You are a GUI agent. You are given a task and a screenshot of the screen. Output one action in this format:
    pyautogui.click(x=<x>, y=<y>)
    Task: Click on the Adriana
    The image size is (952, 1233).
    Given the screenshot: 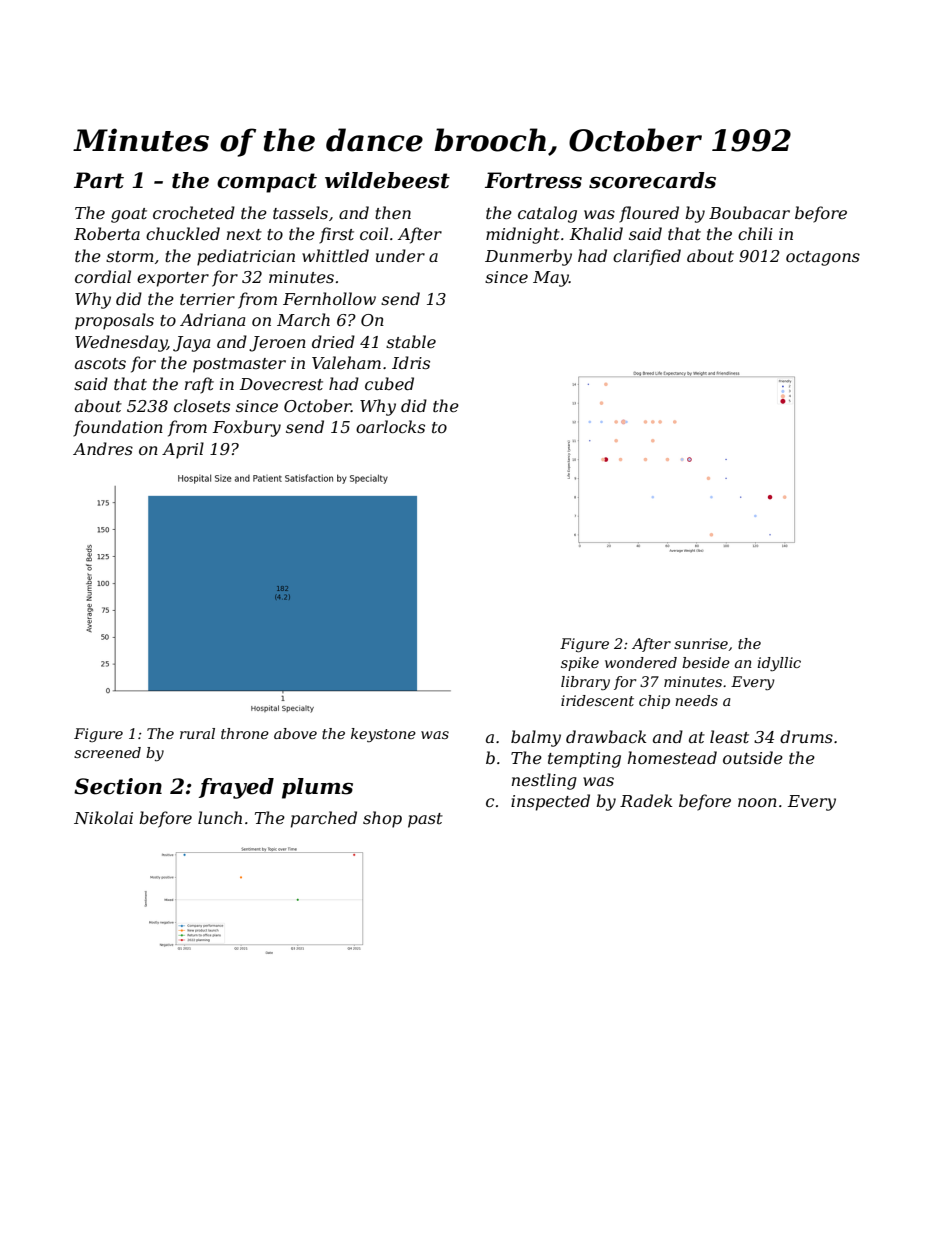 What is the action you would take?
    pyautogui.click(x=212, y=319)
